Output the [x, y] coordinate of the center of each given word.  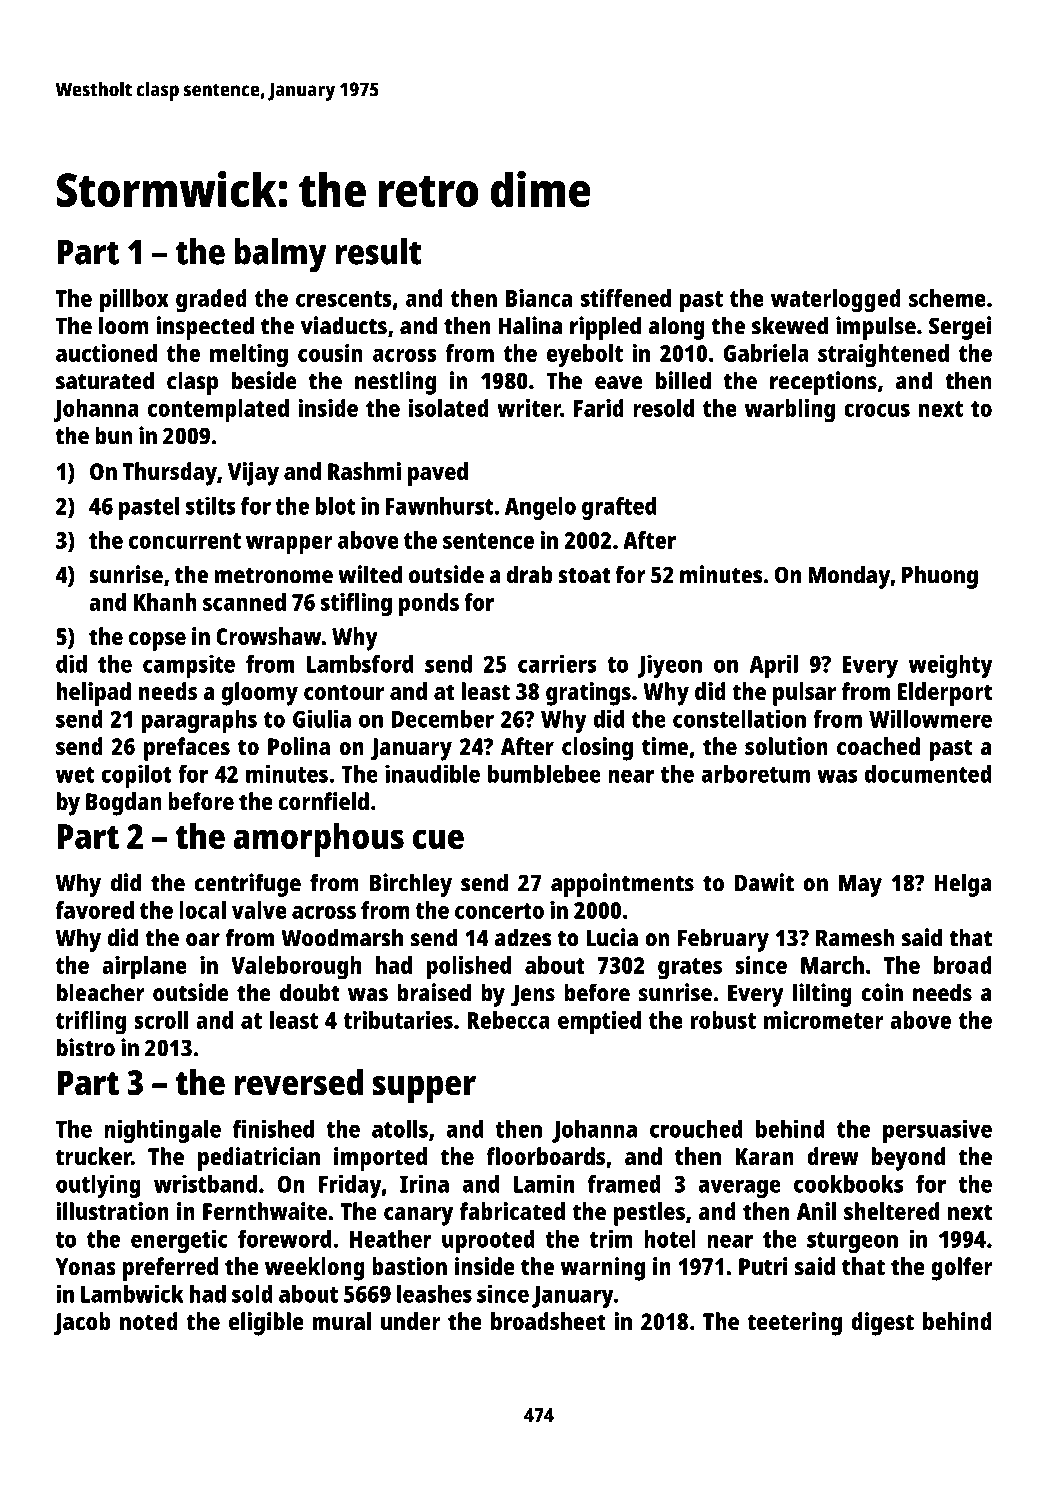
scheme [947, 298]
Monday [849, 577]
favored [95, 910]
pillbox [134, 301]
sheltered [891, 1211]
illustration [112, 1211]
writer [529, 408]
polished [469, 968]
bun [114, 435]
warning [603, 1269]
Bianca [539, 298]
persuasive [937, 1131]
